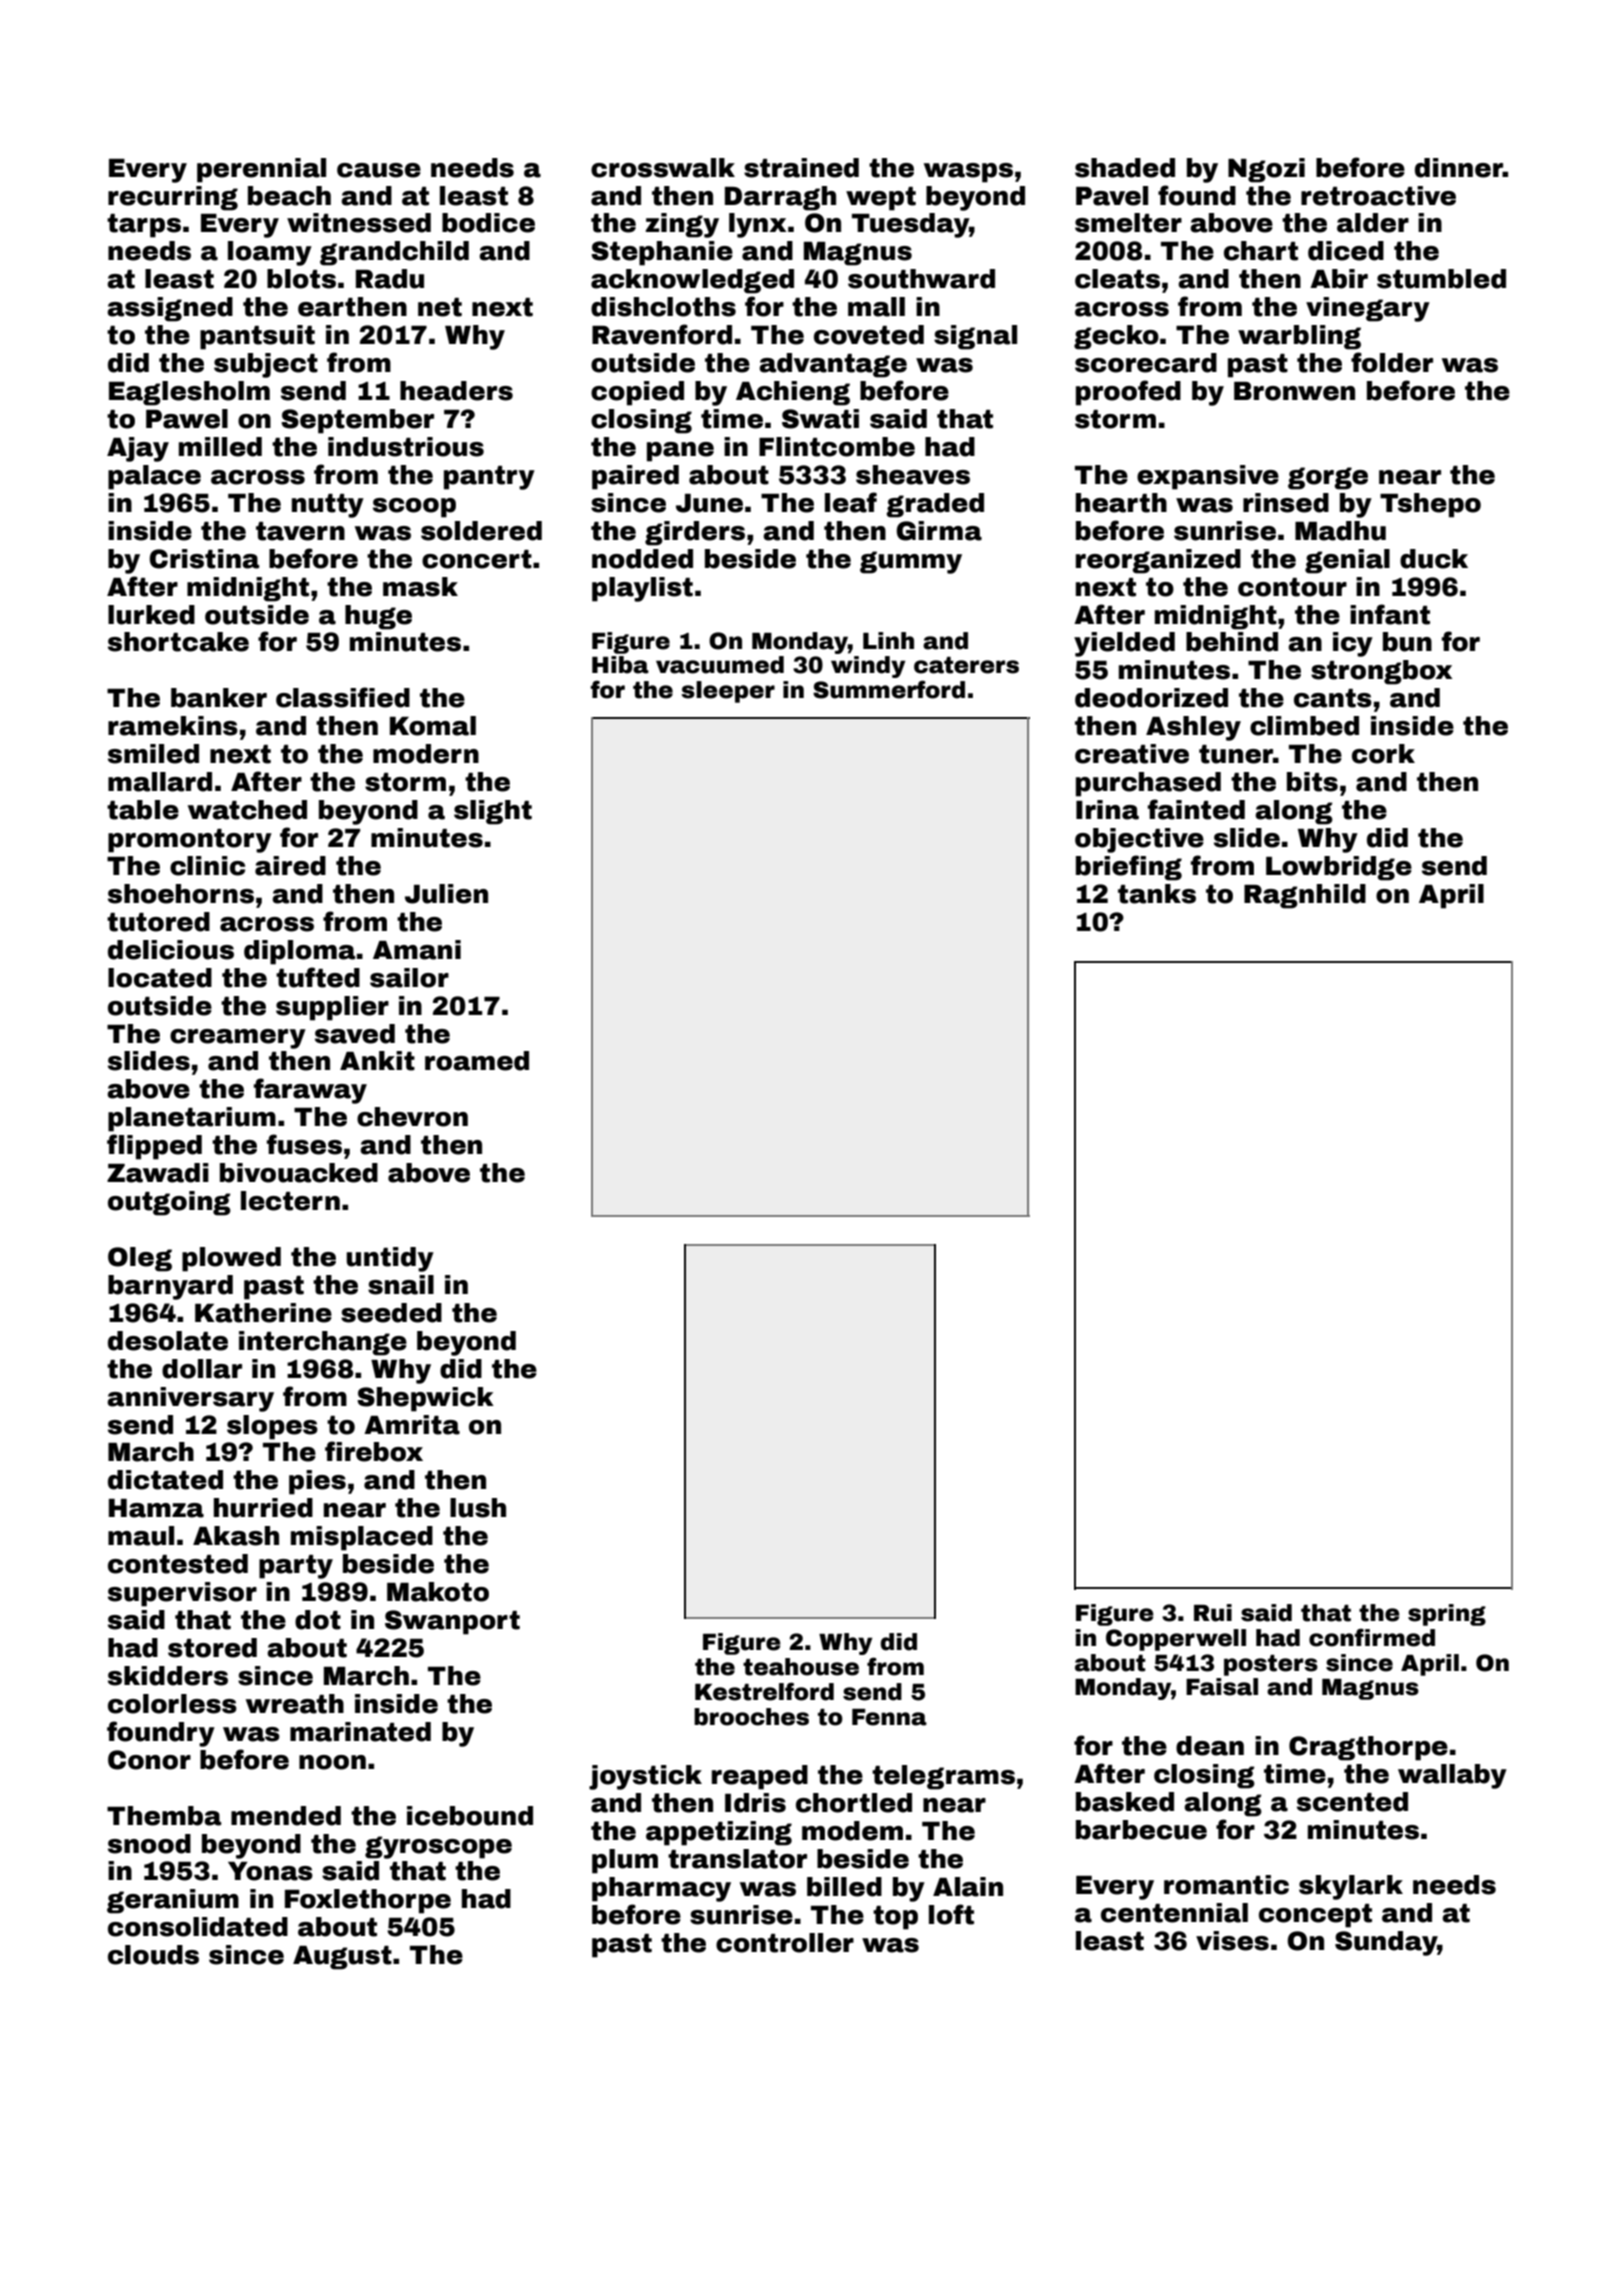 Image resolution: width=1620 pixels, height=2292 pixels. Describe the element at coordinates (425, 1399) in the page. I see `Shepwick` at that location.
